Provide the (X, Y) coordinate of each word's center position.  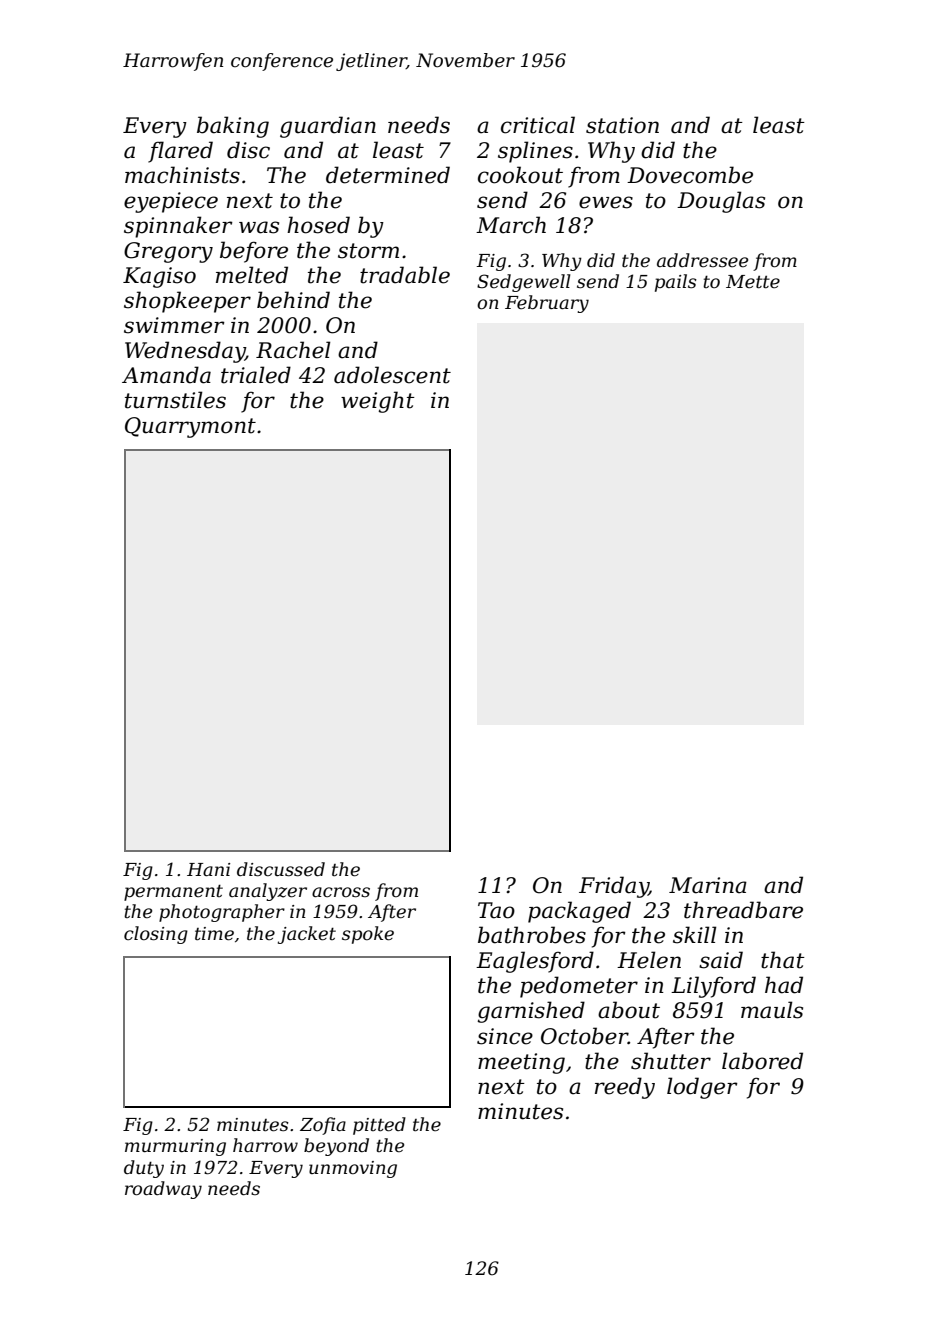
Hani (208, 869)
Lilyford (713, 987)
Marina (708, 885)
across (341, 892)
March (511, 225)
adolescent (392, 375)
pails (676, 283)
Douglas (721, 202)
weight (378, 402)
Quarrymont (190, 427)
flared (180, 152)
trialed (256, 375)
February (547, 304)
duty (144, 1169)
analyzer (268, 892)
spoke (368, 935)
